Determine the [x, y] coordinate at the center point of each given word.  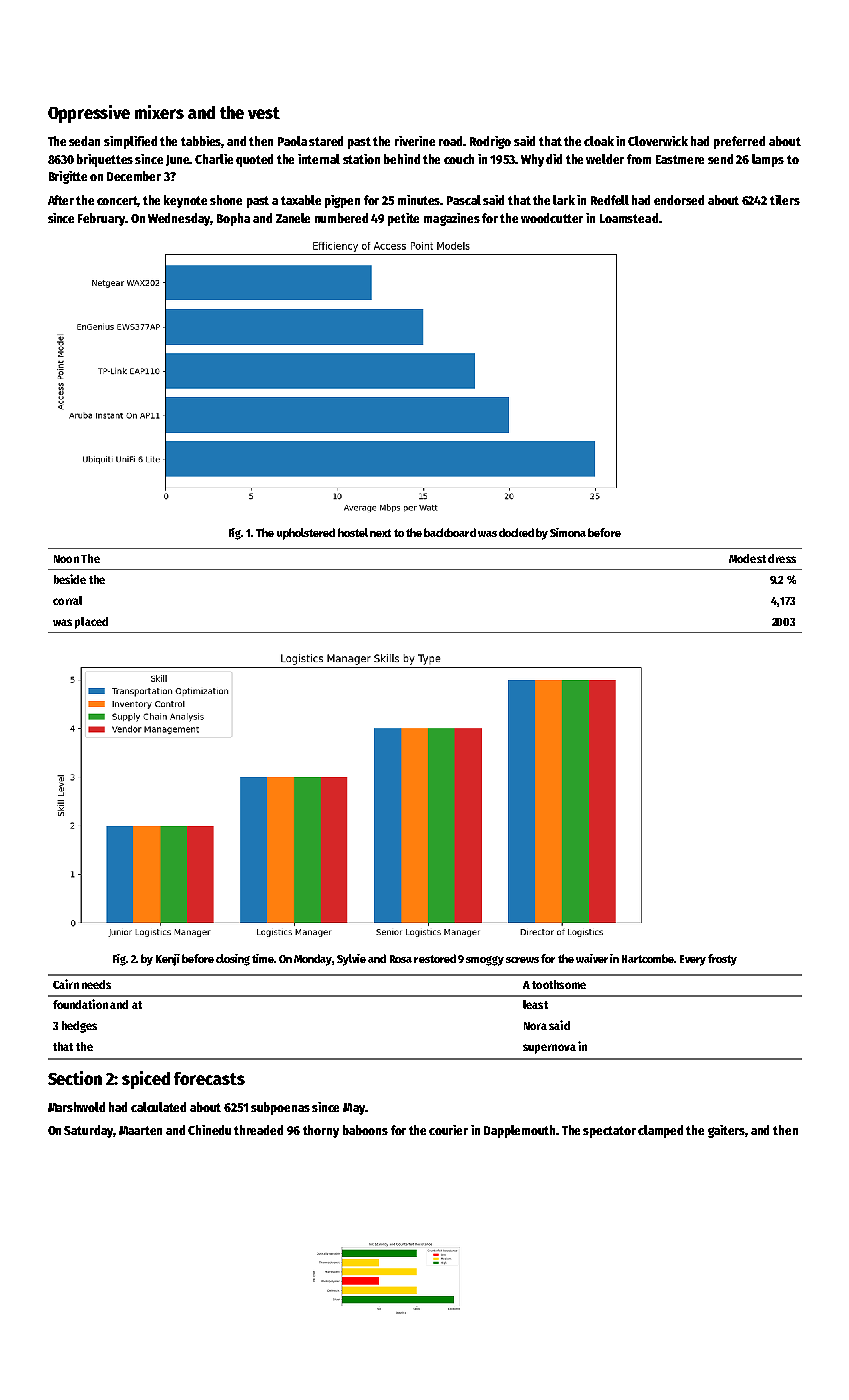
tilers [785, 200]
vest [264, 113]
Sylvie [351, 960]
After [61, 200]
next [380, 533]
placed [91, 623]
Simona [568, 532]
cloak [599, 141]
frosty [722, 960]
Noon [66, 559]
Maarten [140, 1130]
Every [693, 960]
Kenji [168, 960]
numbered [341, 218]
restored [435, 958]
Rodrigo [490, 142]
